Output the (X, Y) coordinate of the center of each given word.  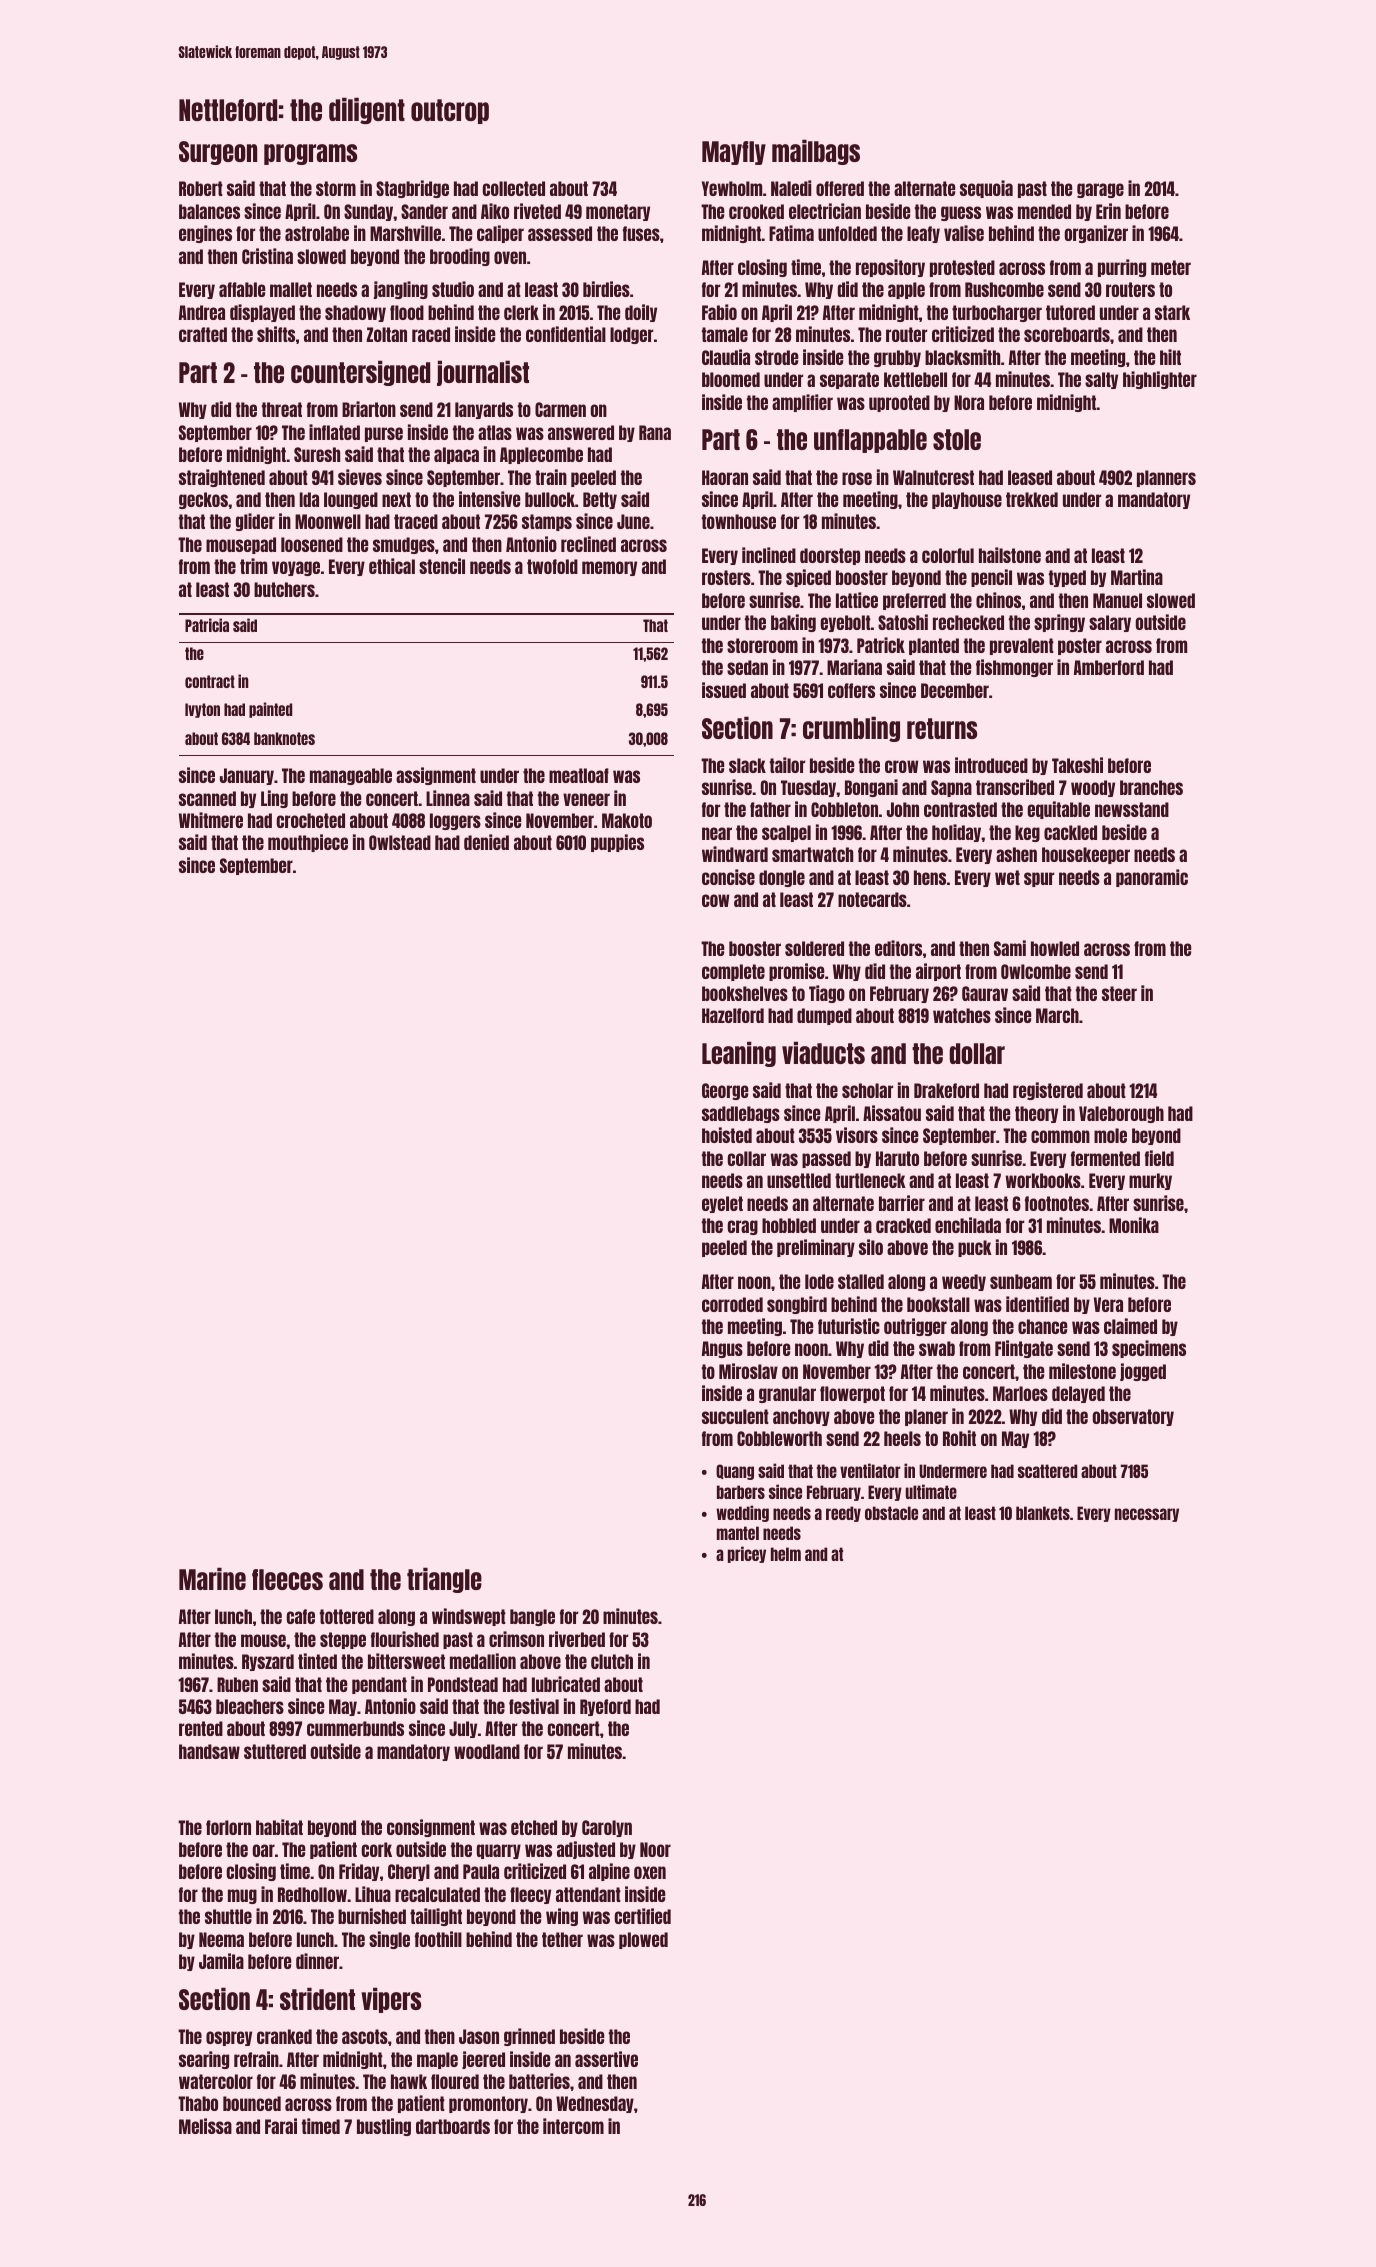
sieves (360, 477)
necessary (1147, 1515)
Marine (212, 1578)
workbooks (1043, 1180)
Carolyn (607, 1828)
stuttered (275, 1751)
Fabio (719, 312)
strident (317, 1998)
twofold (552, 566)
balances (209, 211)
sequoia (986, 189)
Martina (1137, 577)
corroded (732, 1304)
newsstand (1132, 809)
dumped (824, 1016)
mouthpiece (308, 843)
